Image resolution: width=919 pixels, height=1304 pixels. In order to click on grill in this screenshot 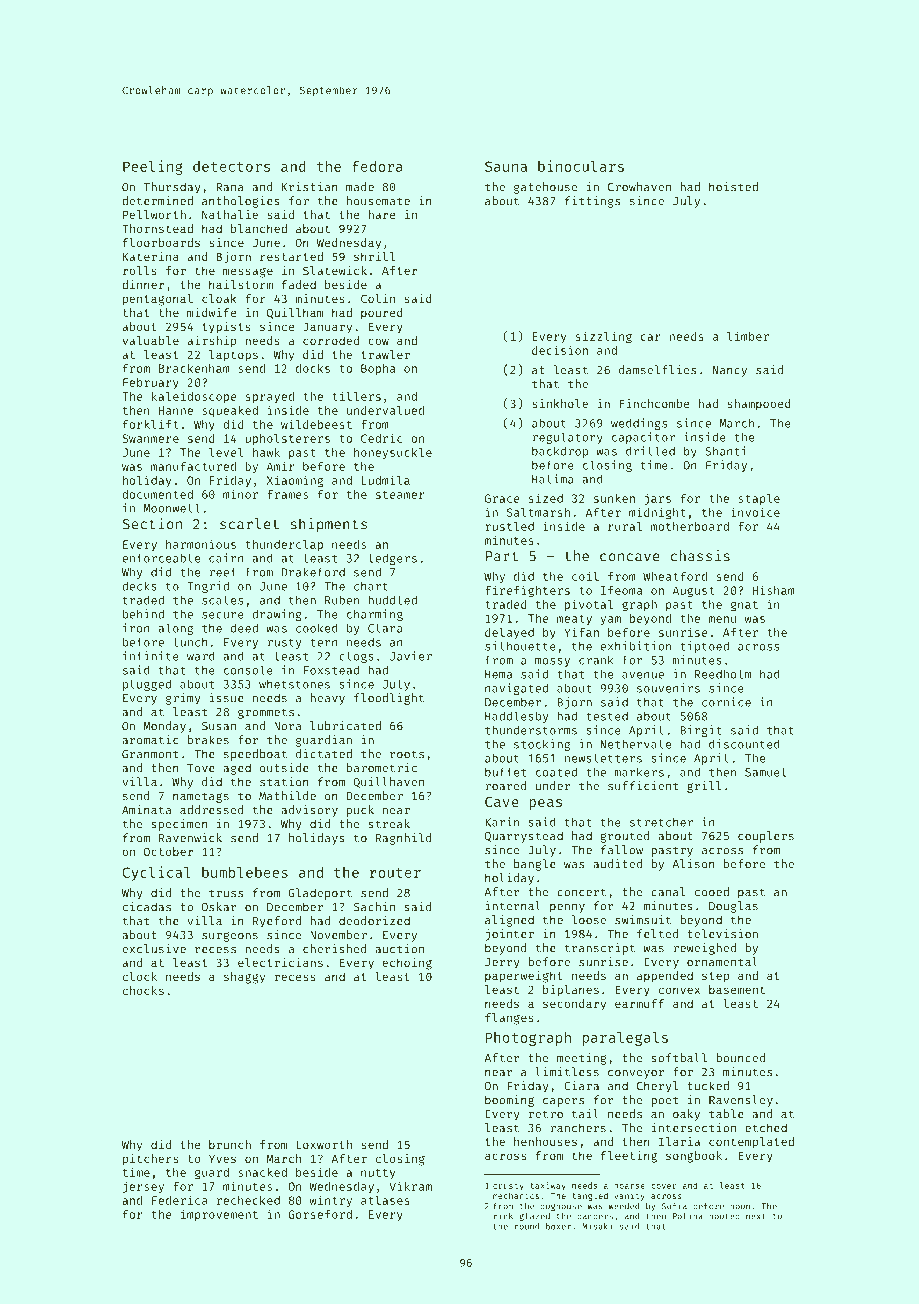, I will do `click(704, 787)`.
